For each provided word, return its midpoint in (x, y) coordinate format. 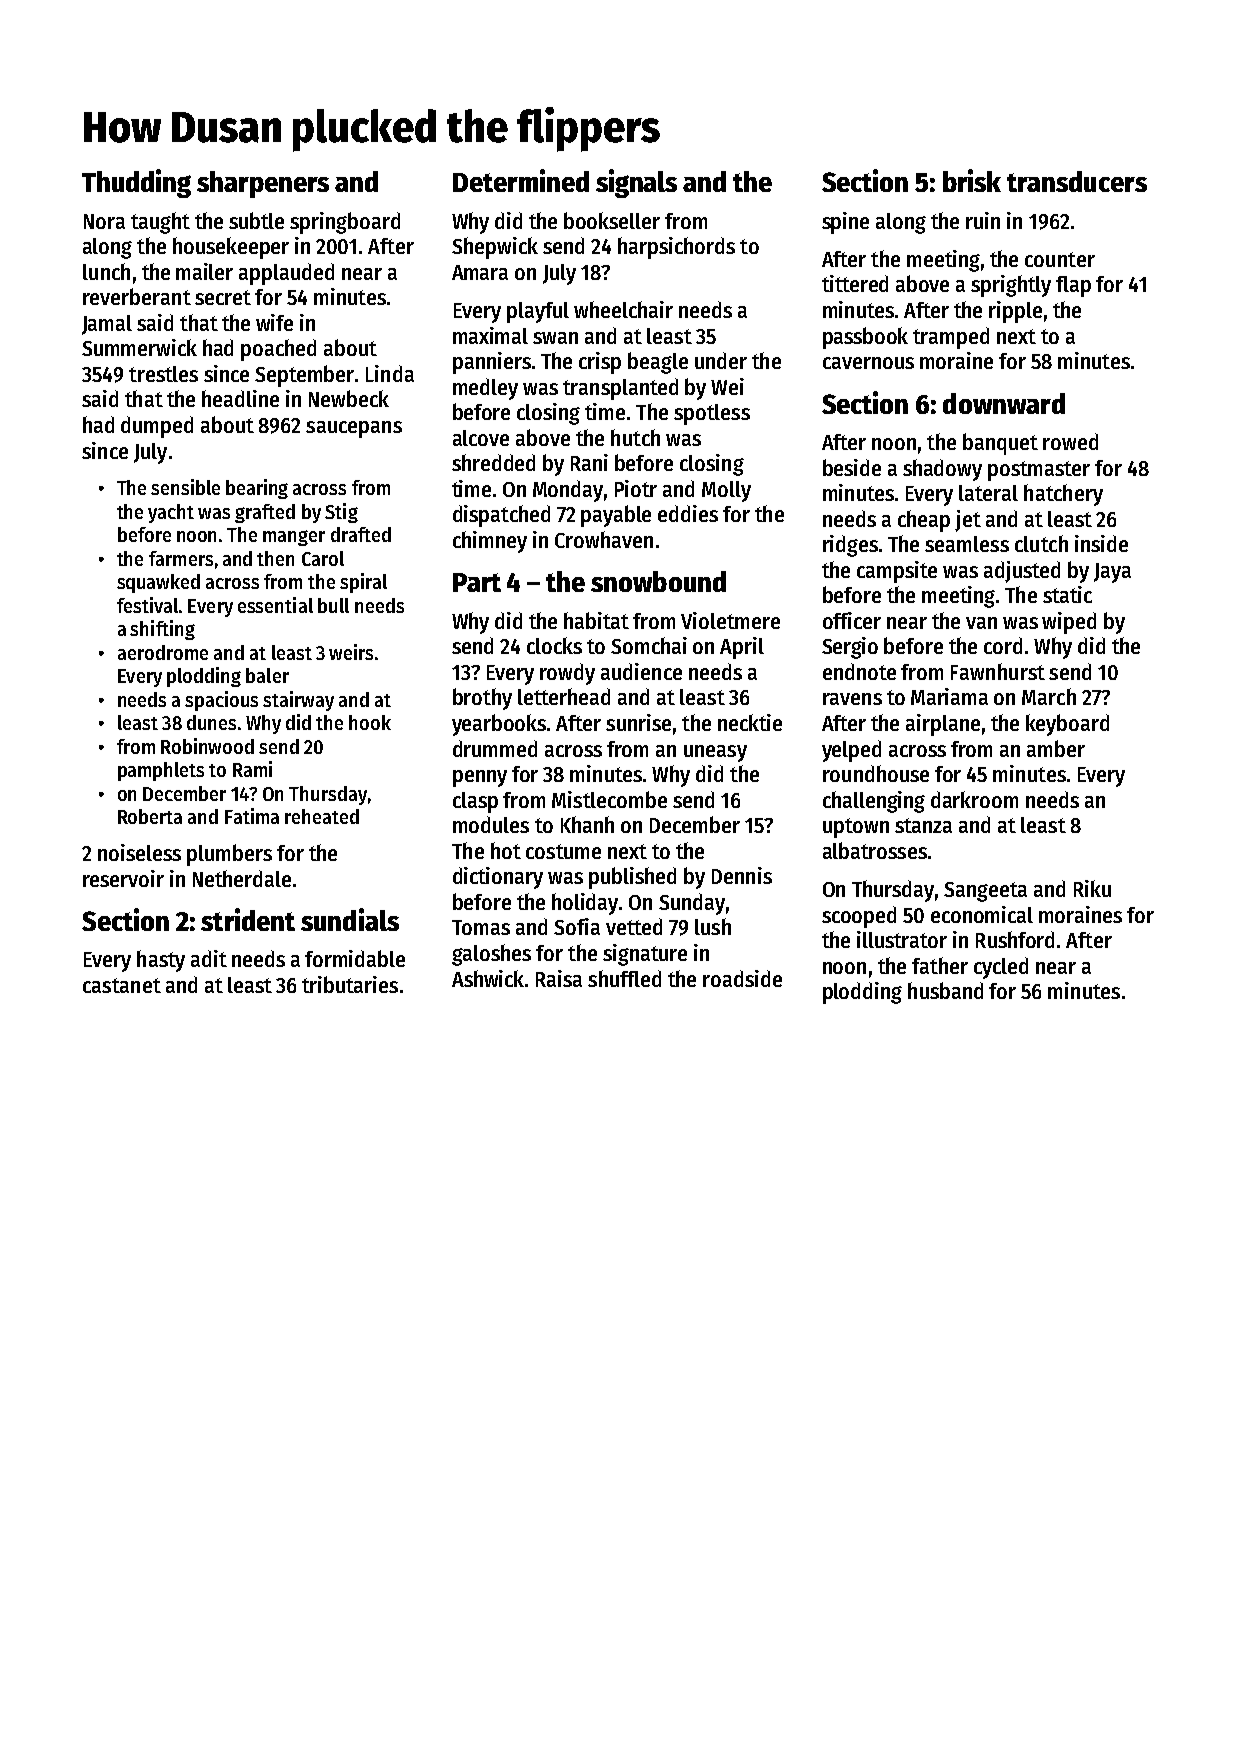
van (981, 623)
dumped (157, 427)
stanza (923, 825)
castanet (122, 985)
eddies (688, 513)
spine (845, 223)
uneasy (715, 753)
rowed (1070, 441)
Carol (323, 558)
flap (1073, 286)
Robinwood (207, 746)
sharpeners (263, 184)
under (721, 360)
